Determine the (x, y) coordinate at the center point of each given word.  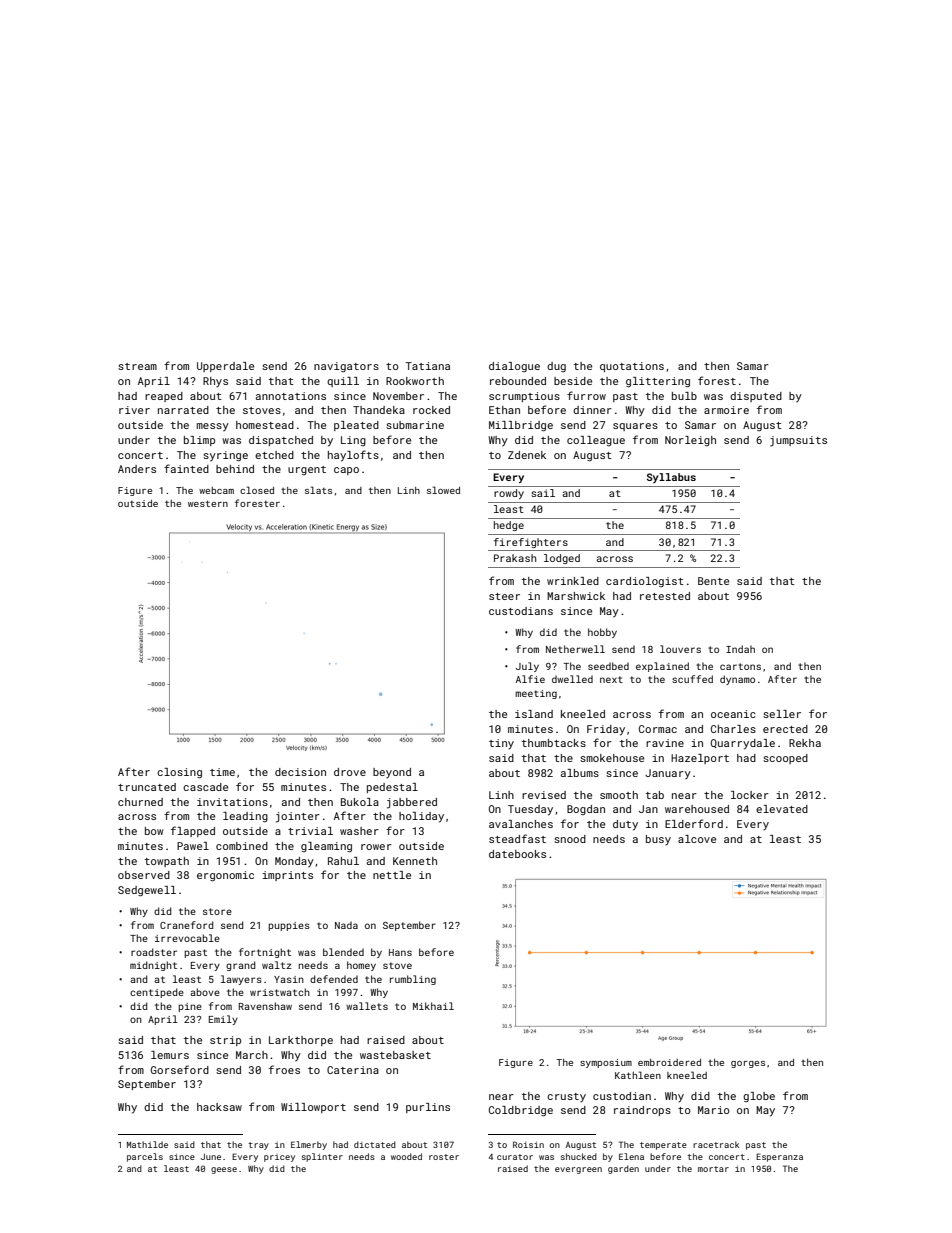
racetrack (716, 1144)
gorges (748, 1064)
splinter (322, 1157)
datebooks (517, 854)
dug (556, 367)
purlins (428, 1108)
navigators (346, 367)
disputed (756, 397)
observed (144, 875)
